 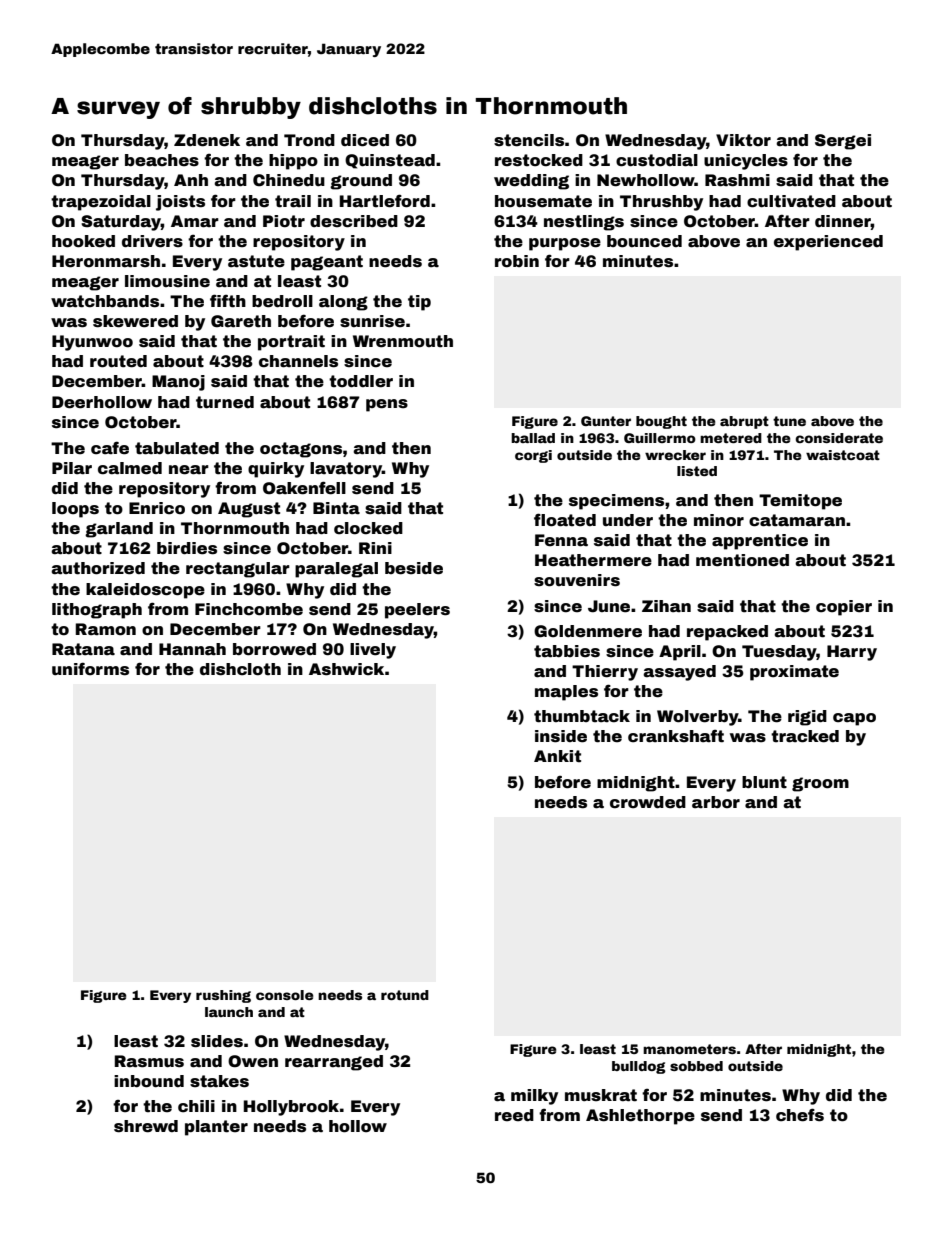 I want to click on Sergei, so click(x=843, y=142).
